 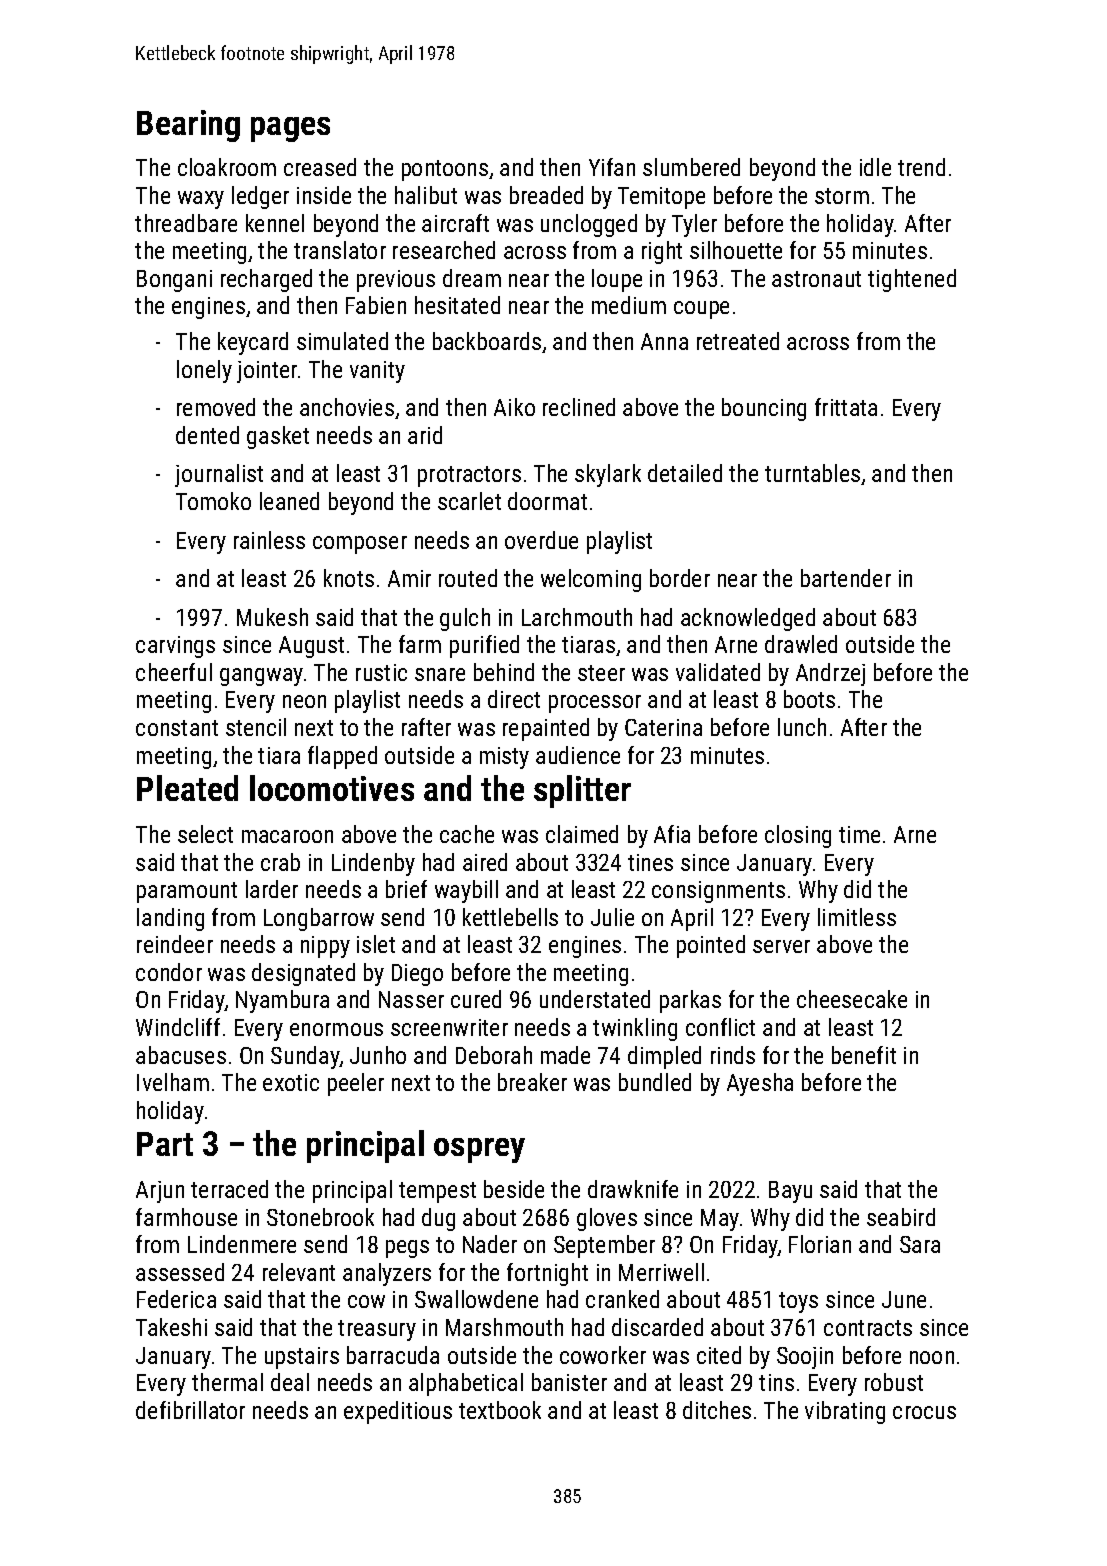 What do you see at coordinates (324, 195) in the screenshot?
I see `inside` at bounding box center [324, 195].
